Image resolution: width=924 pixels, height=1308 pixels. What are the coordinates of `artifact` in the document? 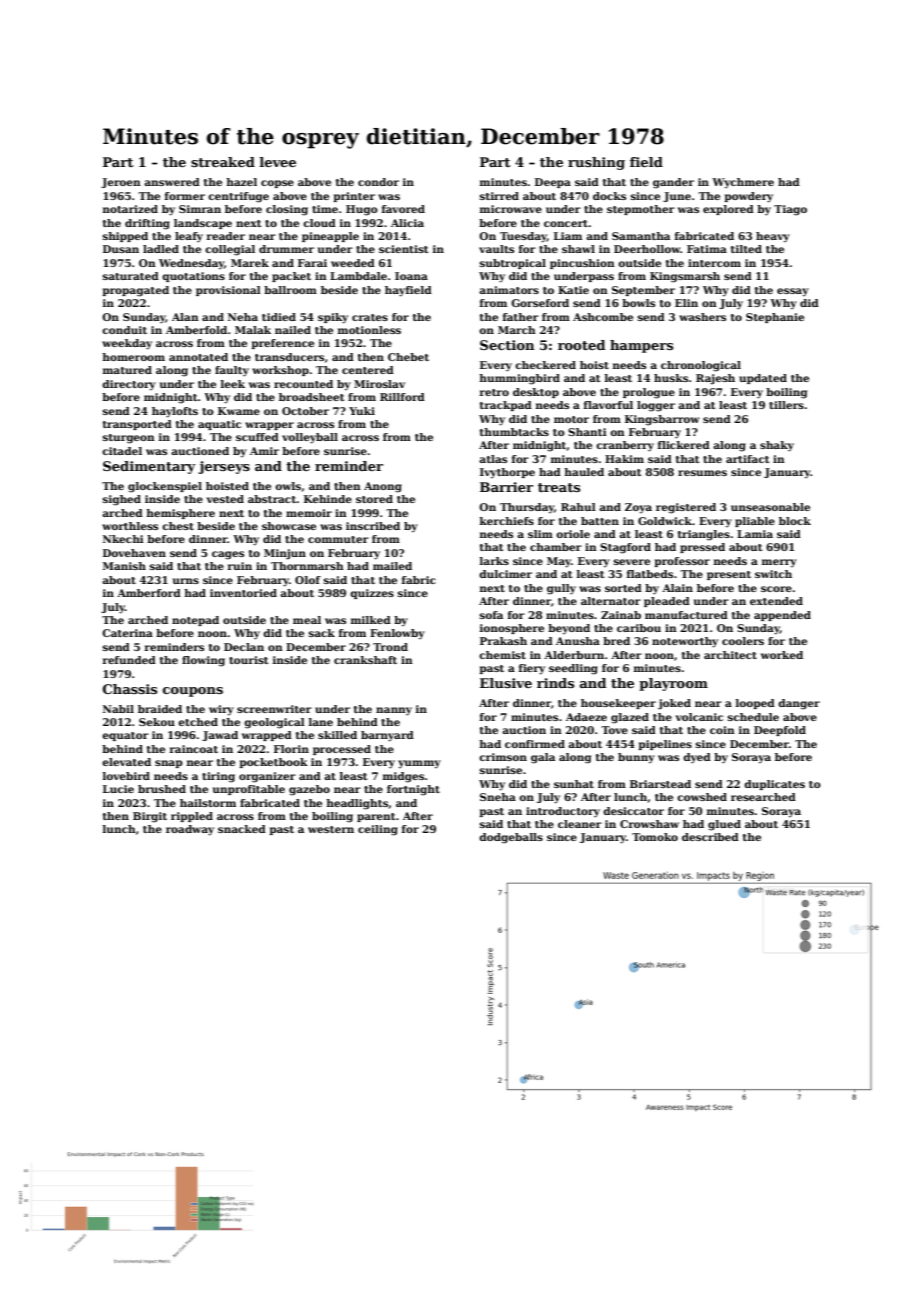 It's located at (748, 459).
